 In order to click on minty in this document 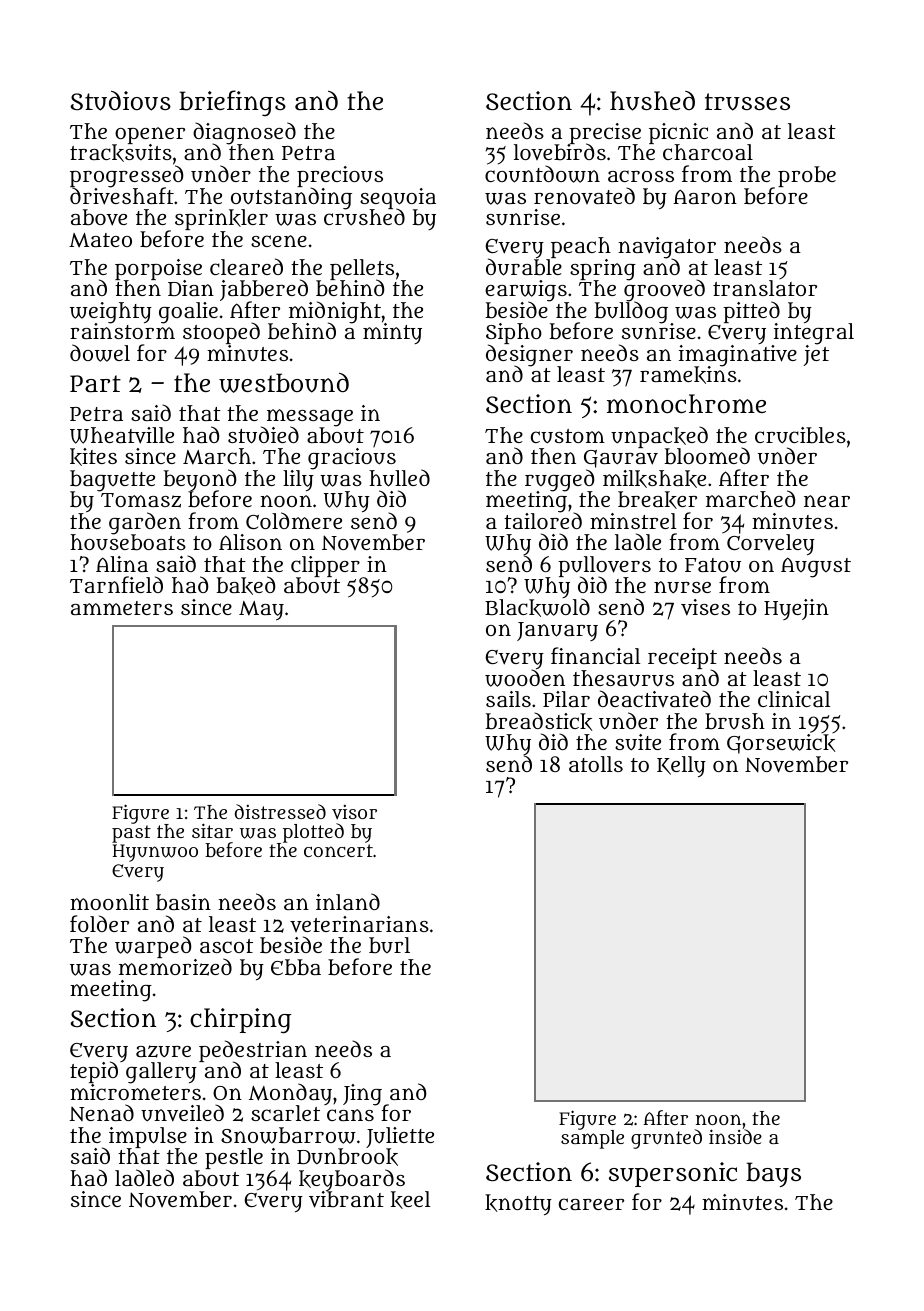, I will do `click(392, 333)`.
